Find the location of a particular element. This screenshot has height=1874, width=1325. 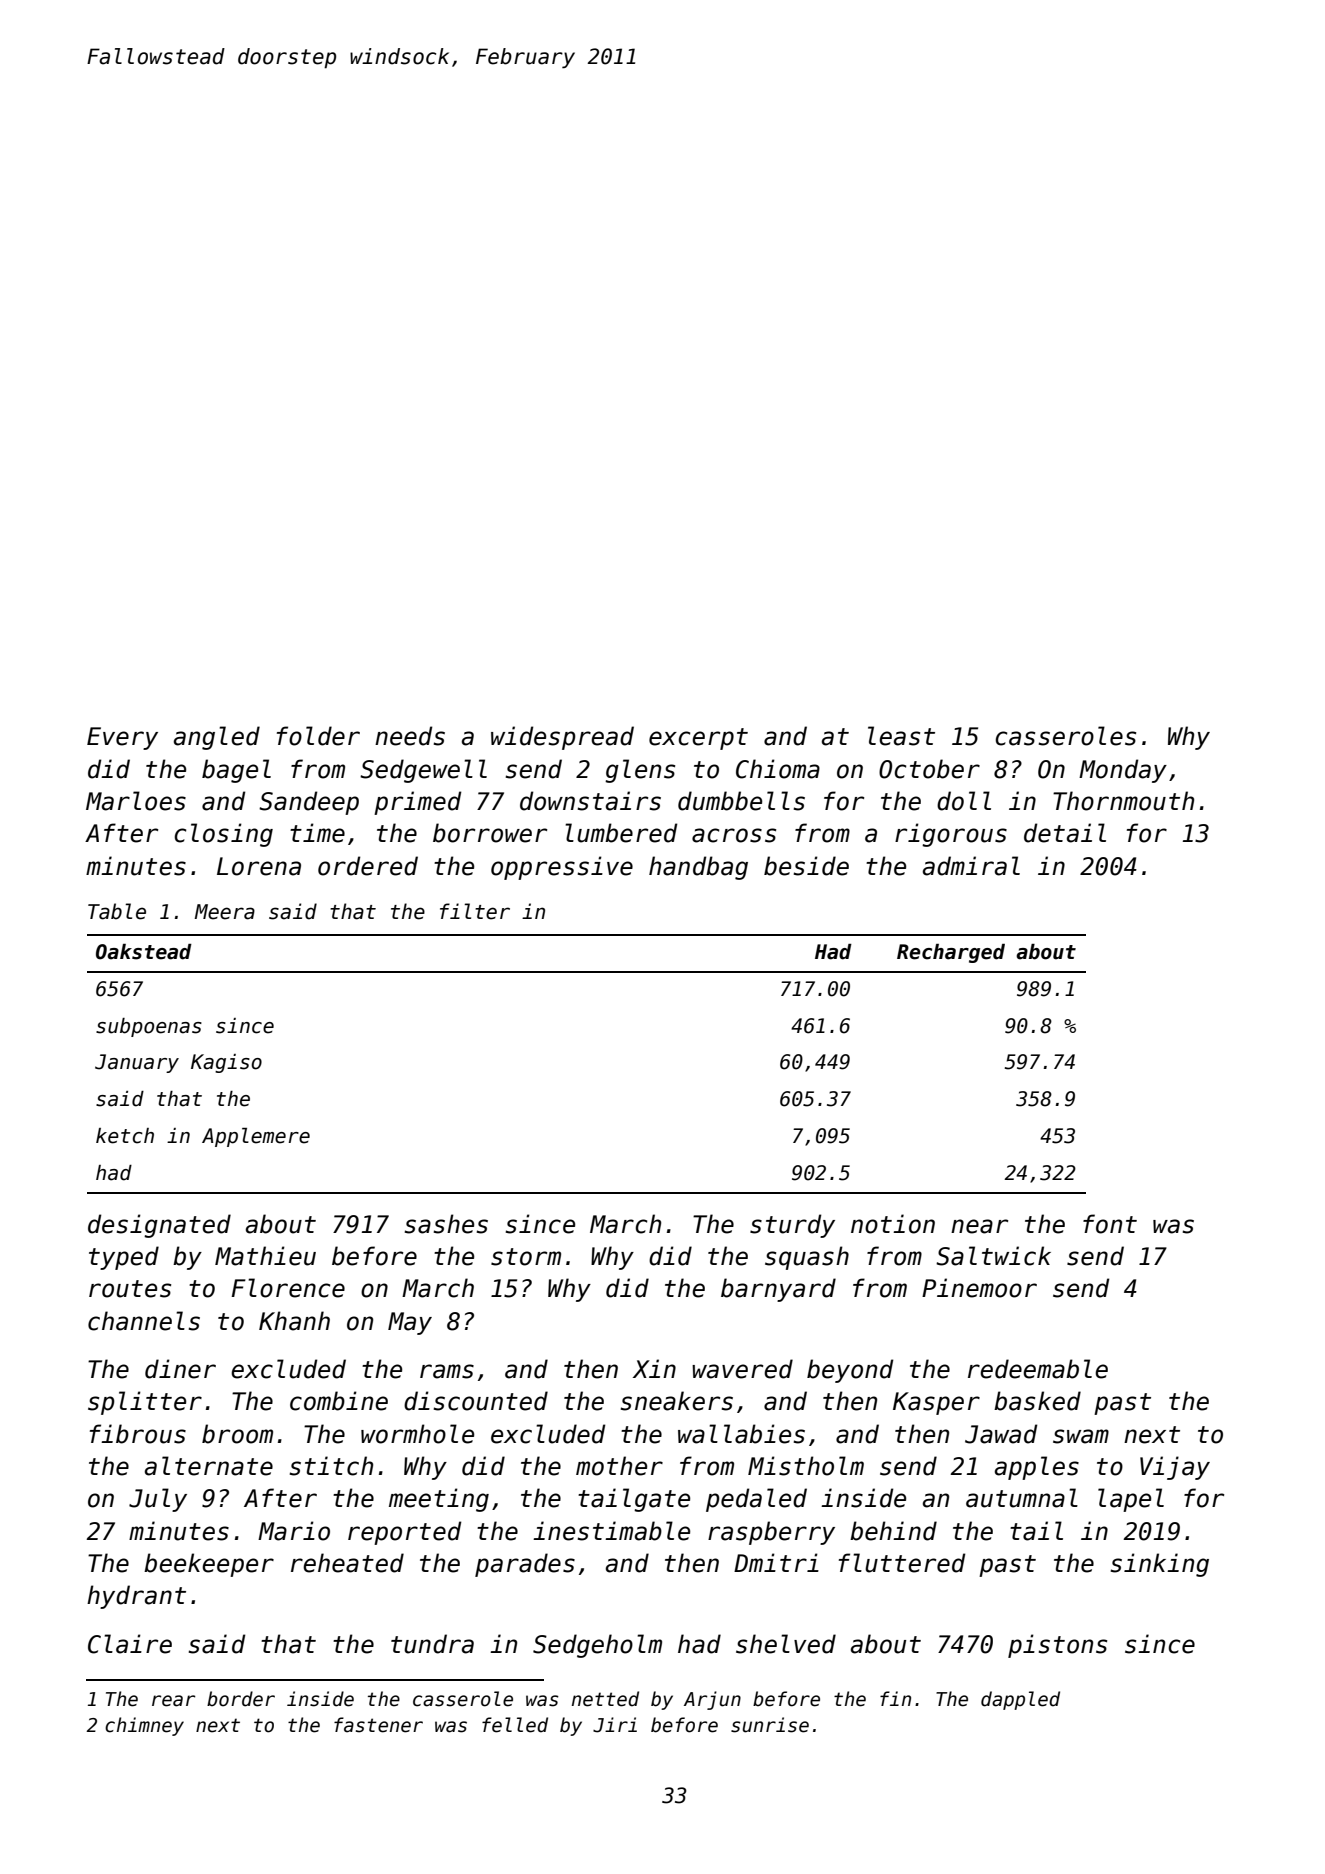

Monday is located at coordinates (1123, 771).
